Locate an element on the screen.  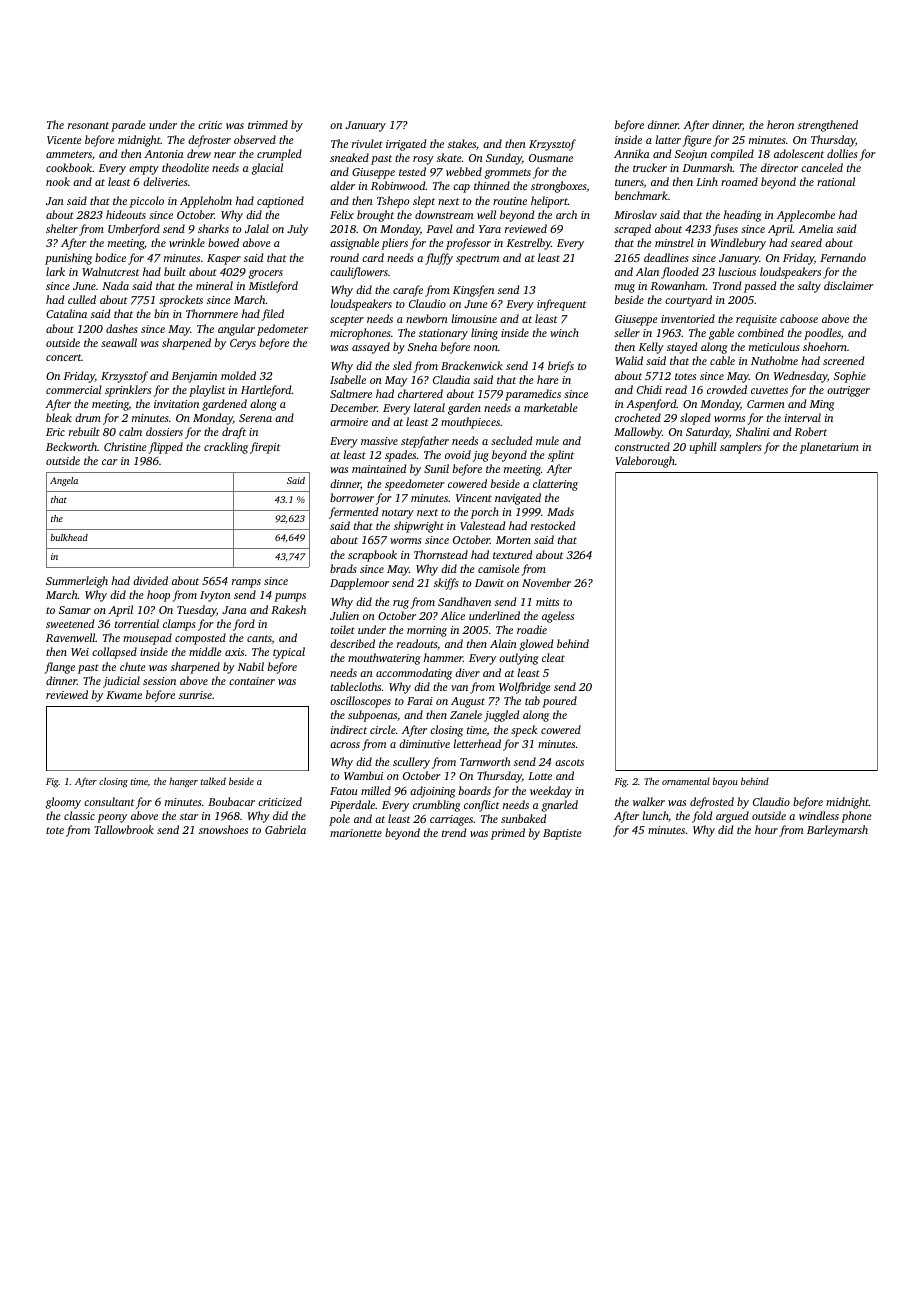
marionette is located at coordinates (356, 833).
